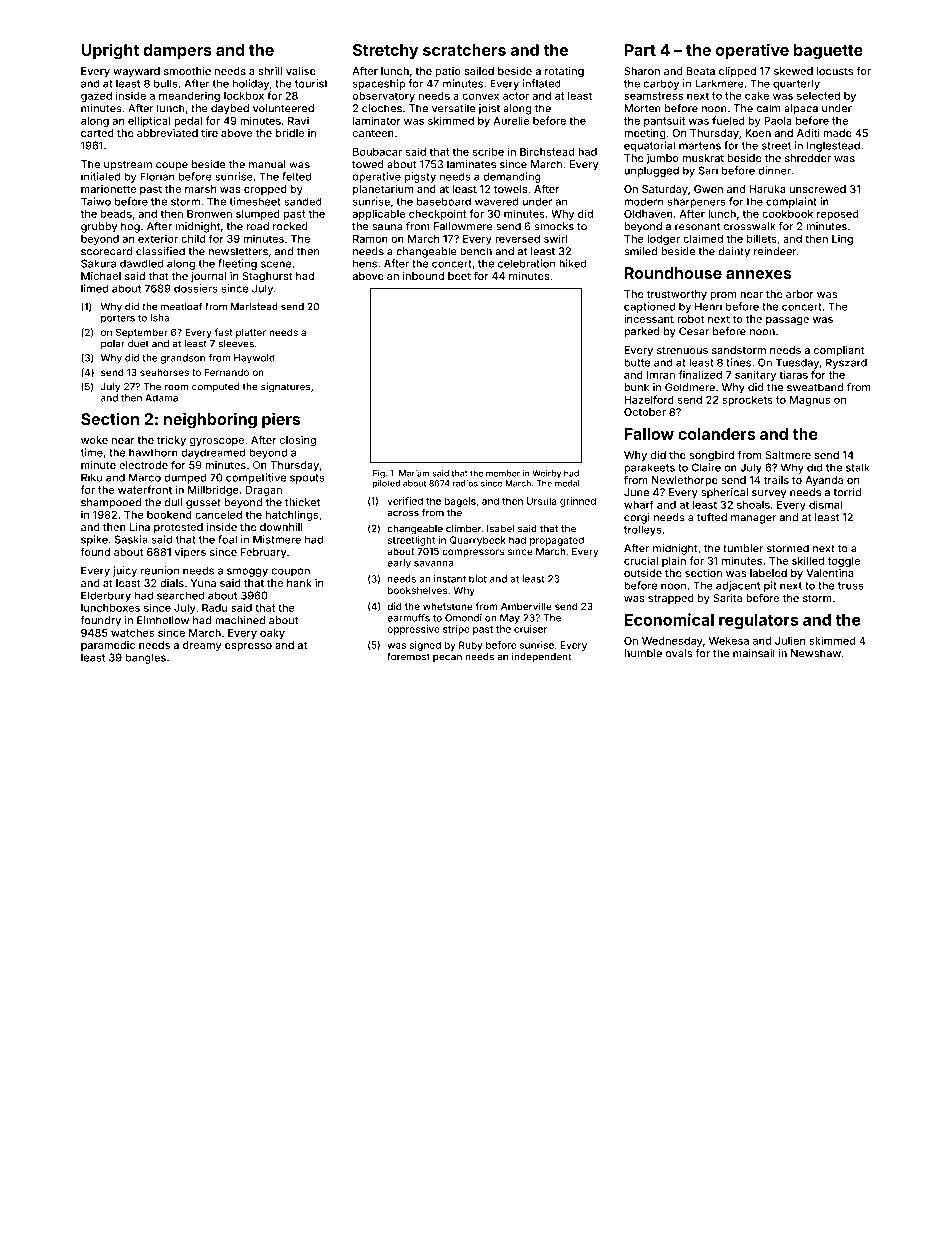 This screenshot has width=952, height=1233. I want to click on classified, so click(160, 251).
